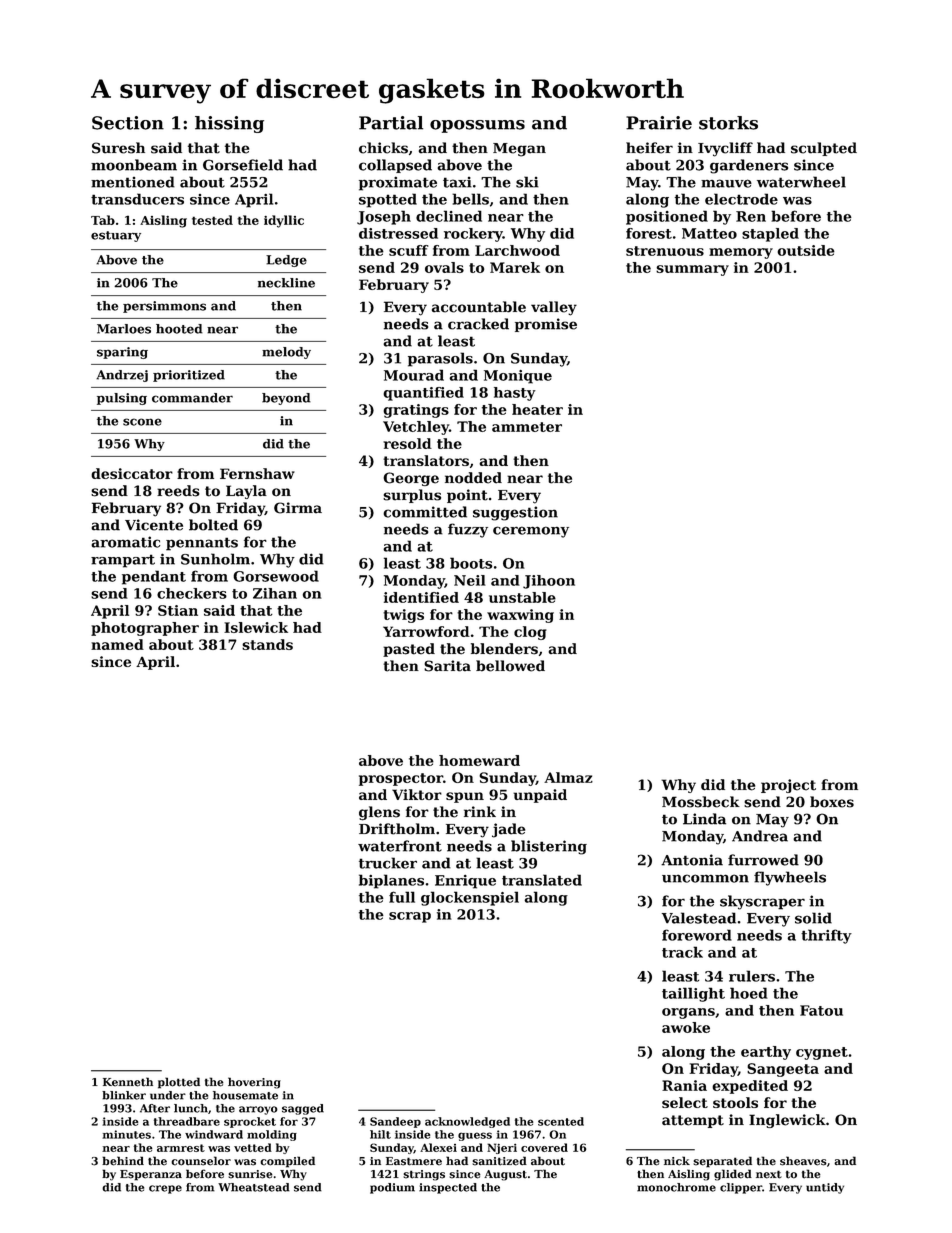  What do you see at coordinates (417, 794) in the document?
I see `Viktor` at bounding box center [417, 794].
